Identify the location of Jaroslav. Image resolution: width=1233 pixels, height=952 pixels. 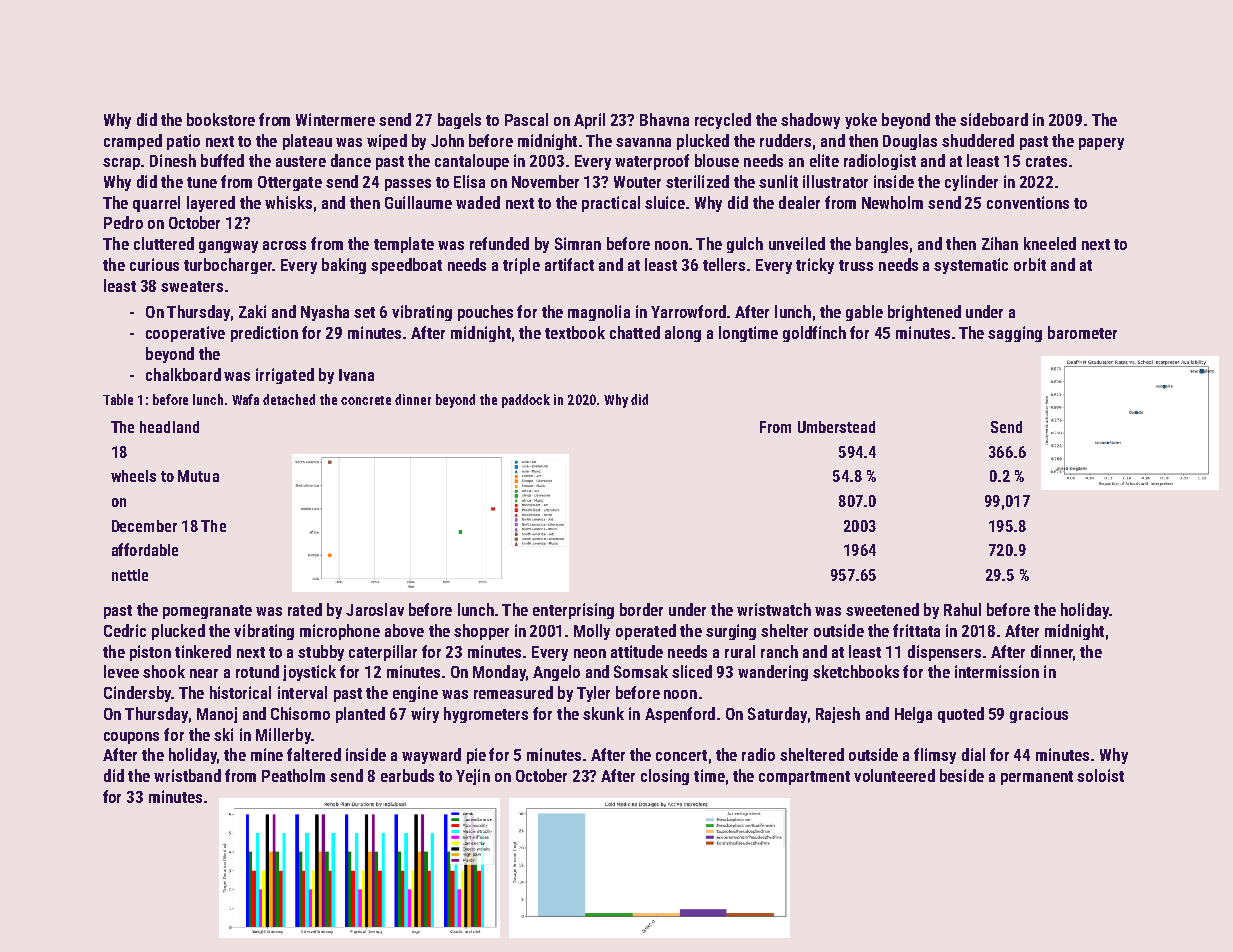
(375, 609).
